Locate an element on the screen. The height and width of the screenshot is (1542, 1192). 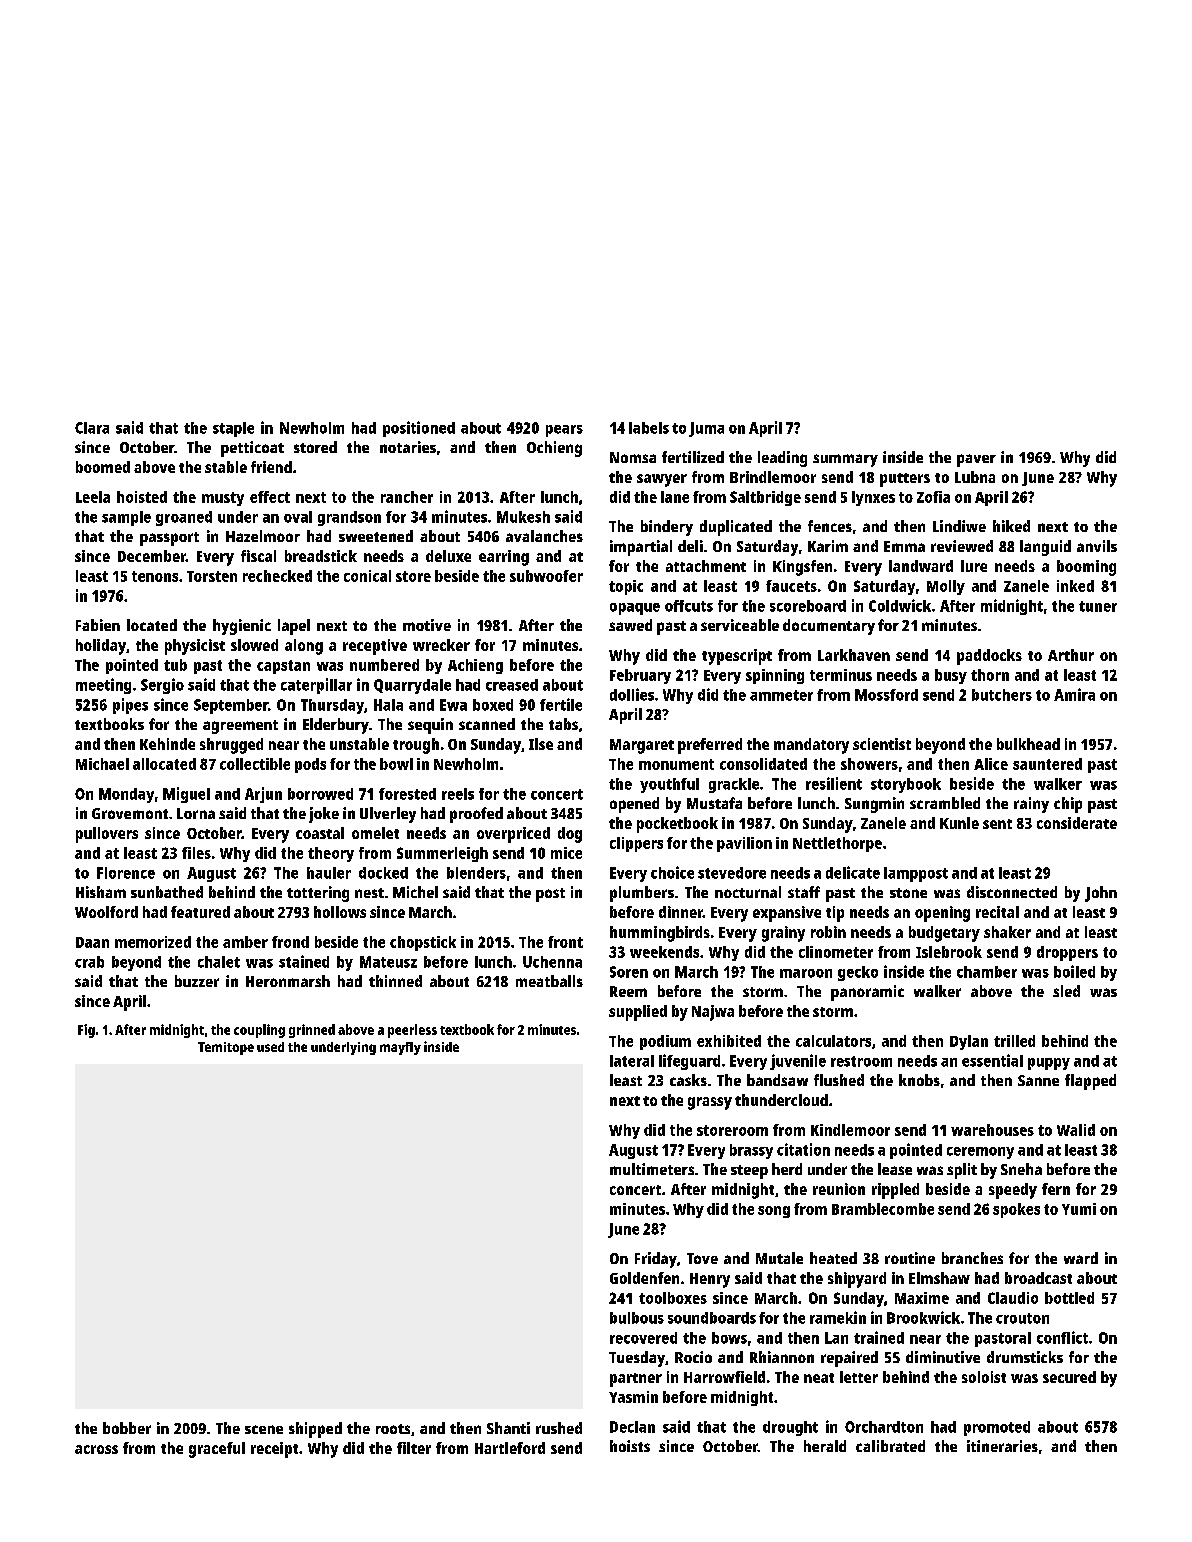
paver is located at coordinates (976, 460).
